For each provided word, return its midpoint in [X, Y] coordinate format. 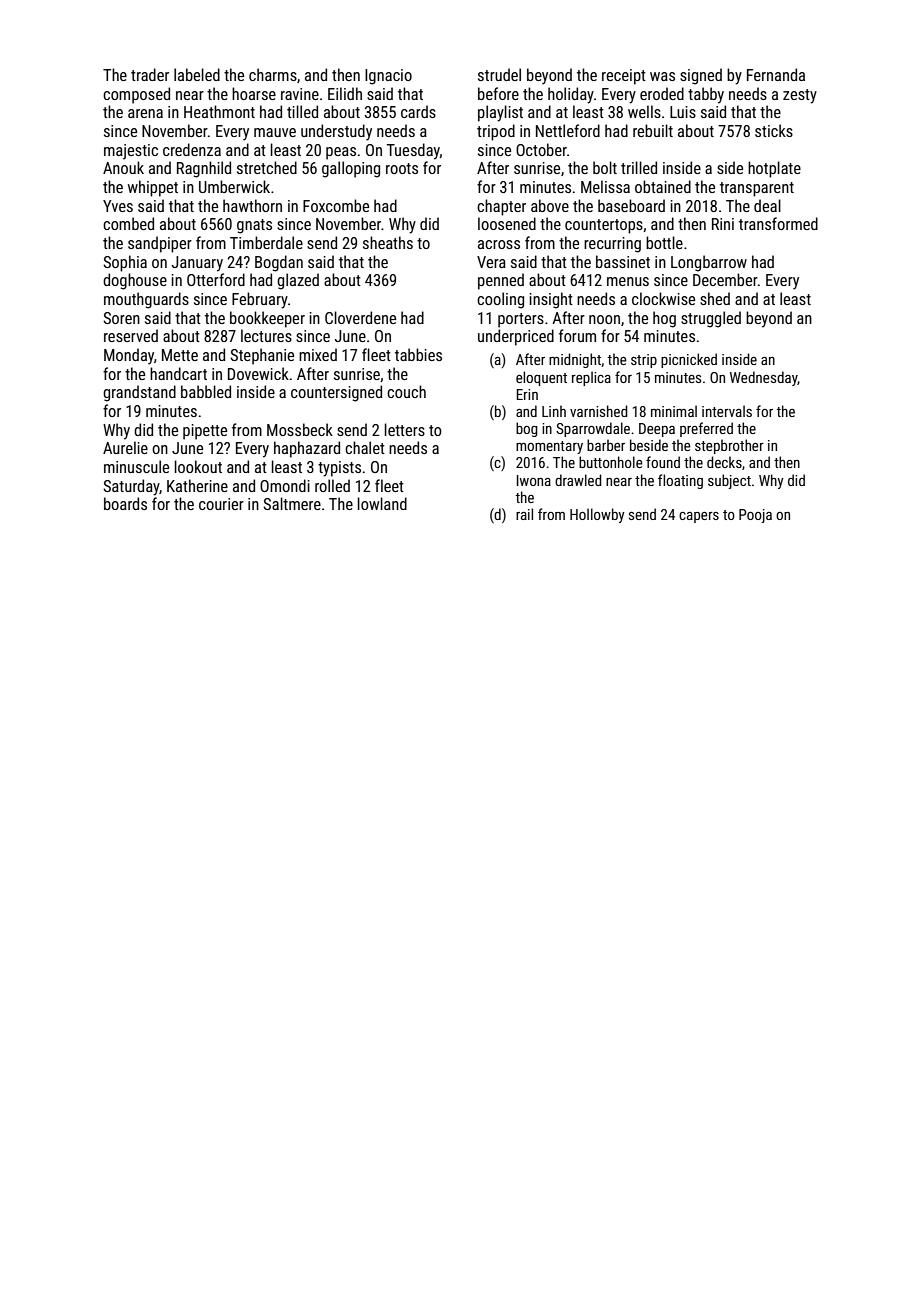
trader [150, 74]
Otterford [216, 279]
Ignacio [388, 77]
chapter [501, 207]
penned [501, 281]
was [662, 76]
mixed [318, 354]
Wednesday [764, 378]
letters [405, 429]
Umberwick [234, 186]
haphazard [307, 449]
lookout [198, 466]
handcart [178, 373]
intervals [727, 411]
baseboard [631, 205]
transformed [778, 223]
